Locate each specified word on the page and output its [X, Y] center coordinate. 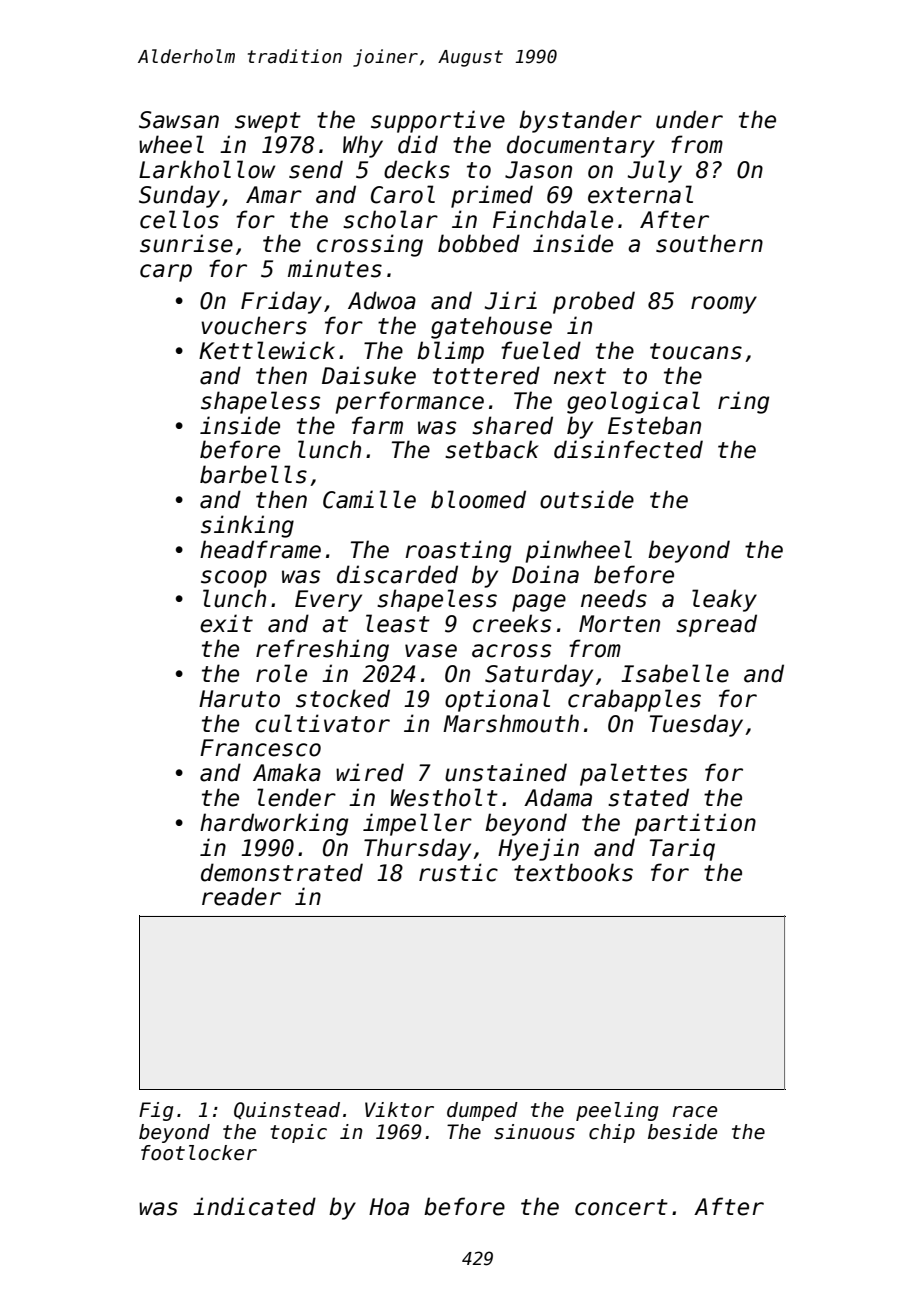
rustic [458, 872]
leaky [724, 600]
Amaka [287, 772]
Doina [545, 574]
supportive [438, 121]
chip [612, 1133]
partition [695, 824]
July [655, 171]
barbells [253, 474]
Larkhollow [207, 169]
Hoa [389, 1207]
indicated [254, 1206]
